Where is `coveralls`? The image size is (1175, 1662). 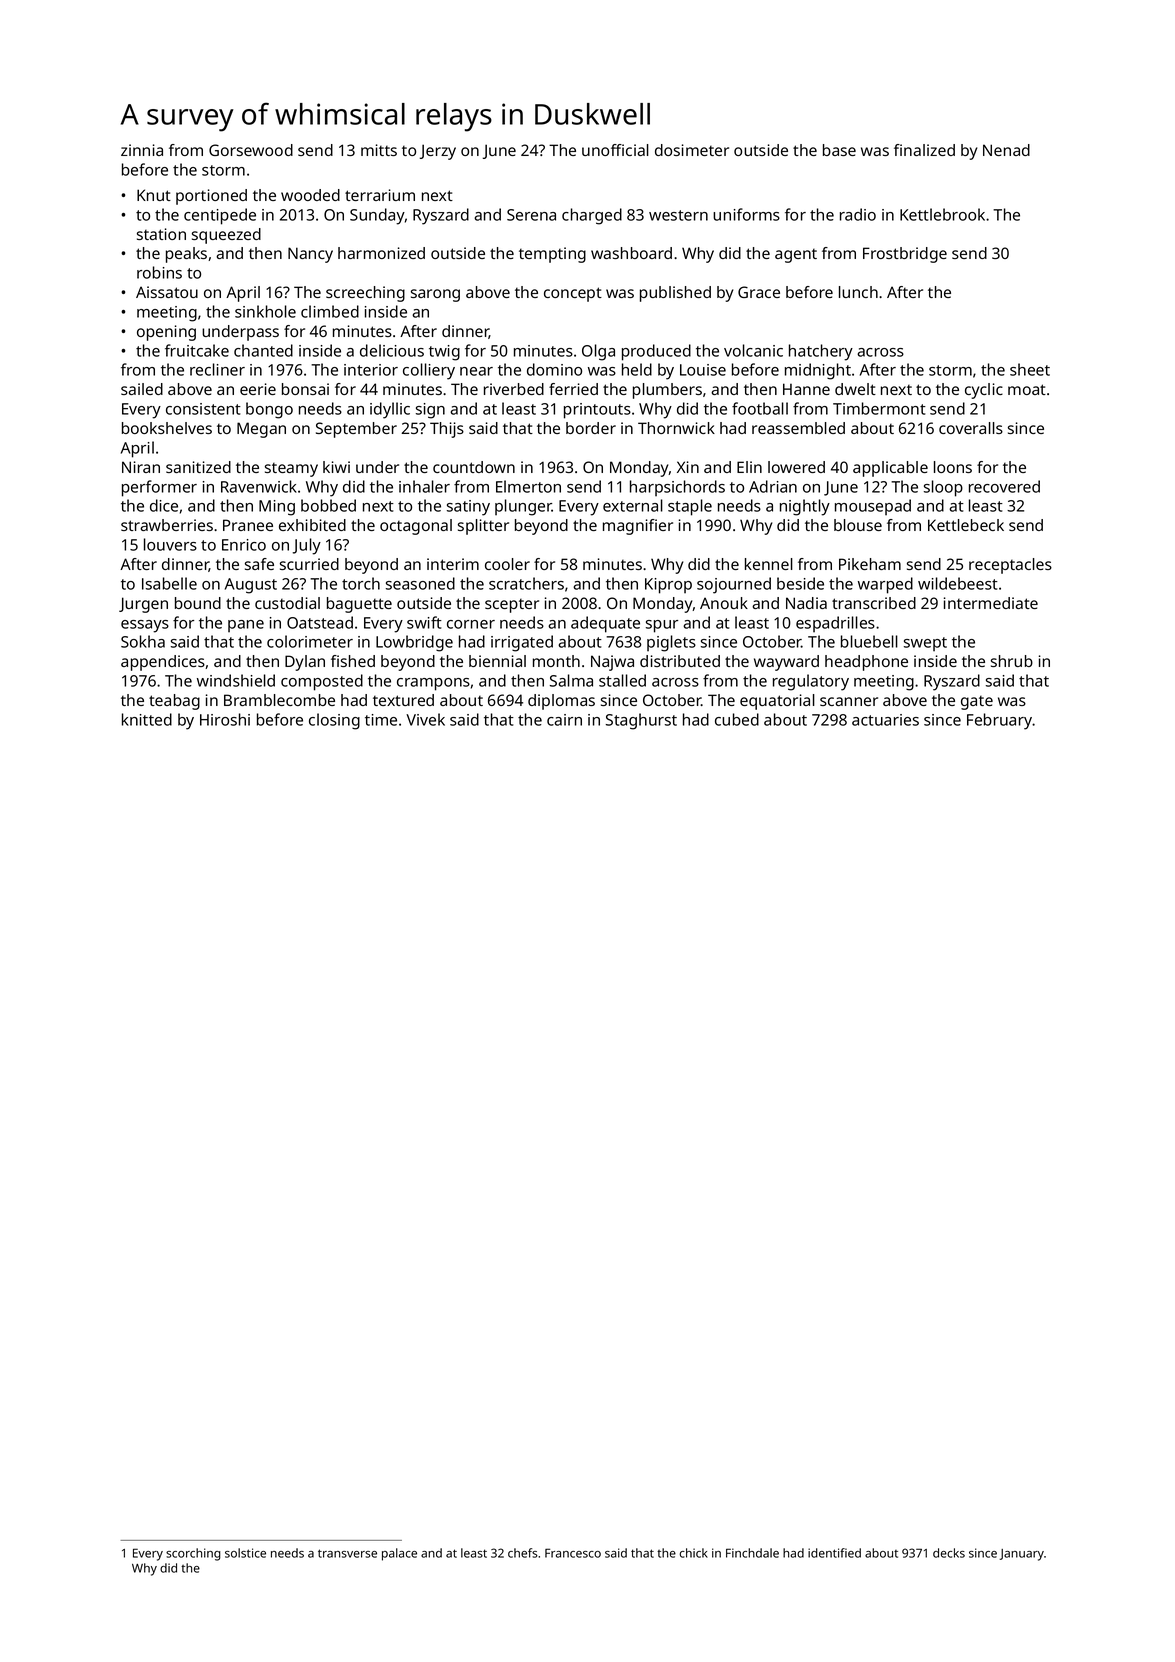 coveralls is located at coordinates (971, 428).
